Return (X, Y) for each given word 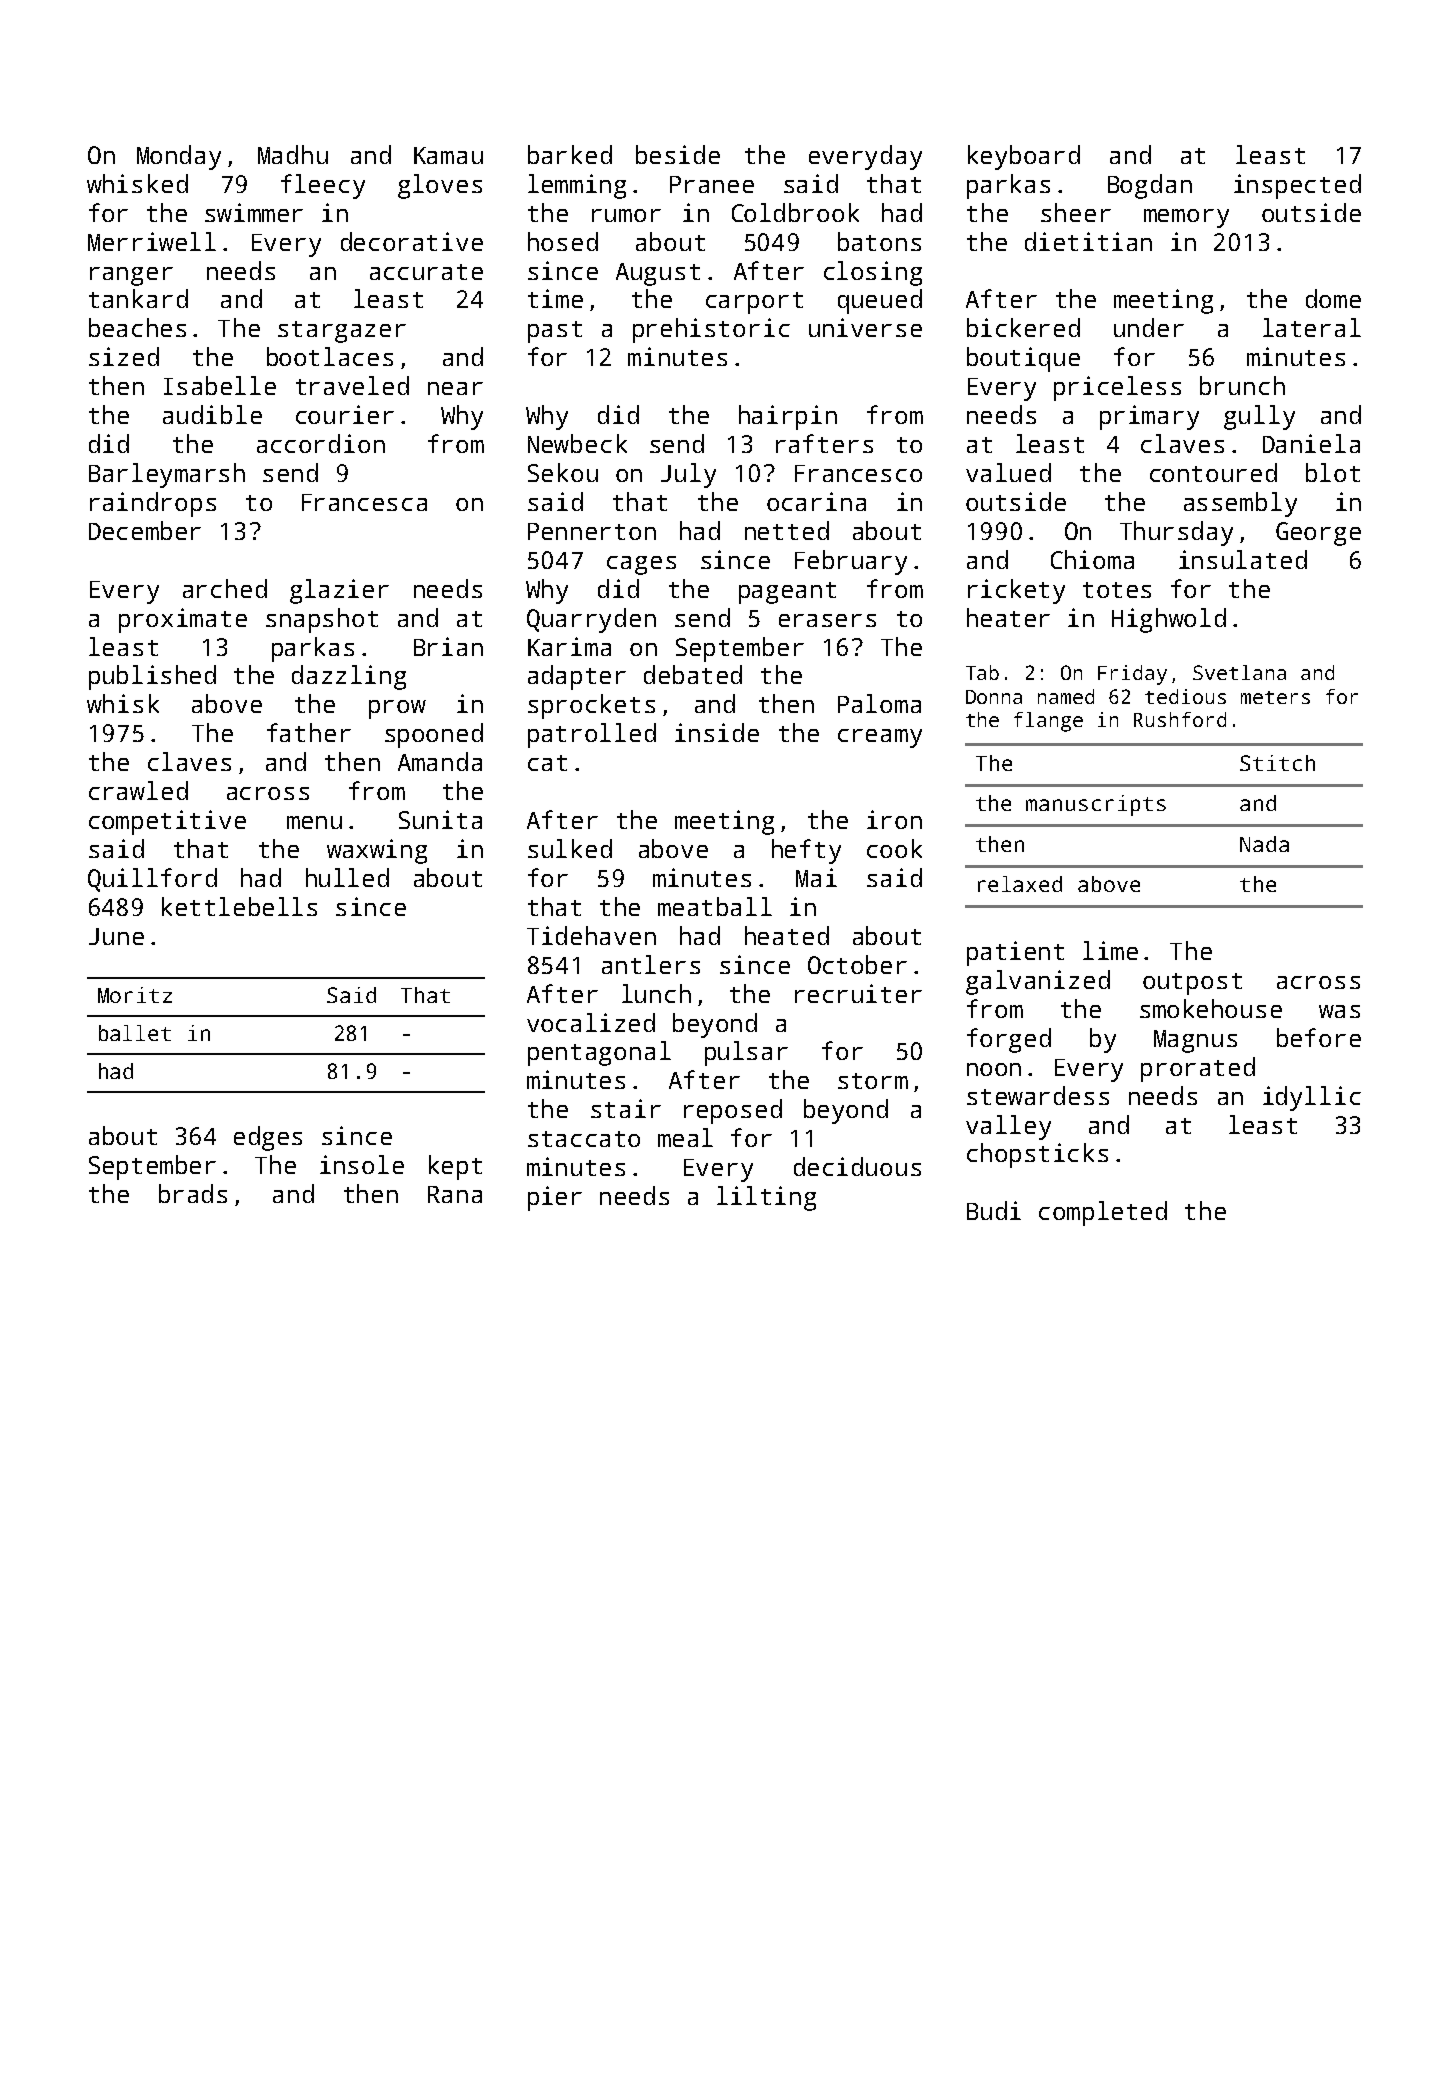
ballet (135, 1033)
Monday (179, 157)
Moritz (135, 995)
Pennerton (592, 531)
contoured (1213, 472)
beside (678, 154)
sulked (570, 848)
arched (225, 588)
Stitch (1277, 763)
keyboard (1024, 157)
